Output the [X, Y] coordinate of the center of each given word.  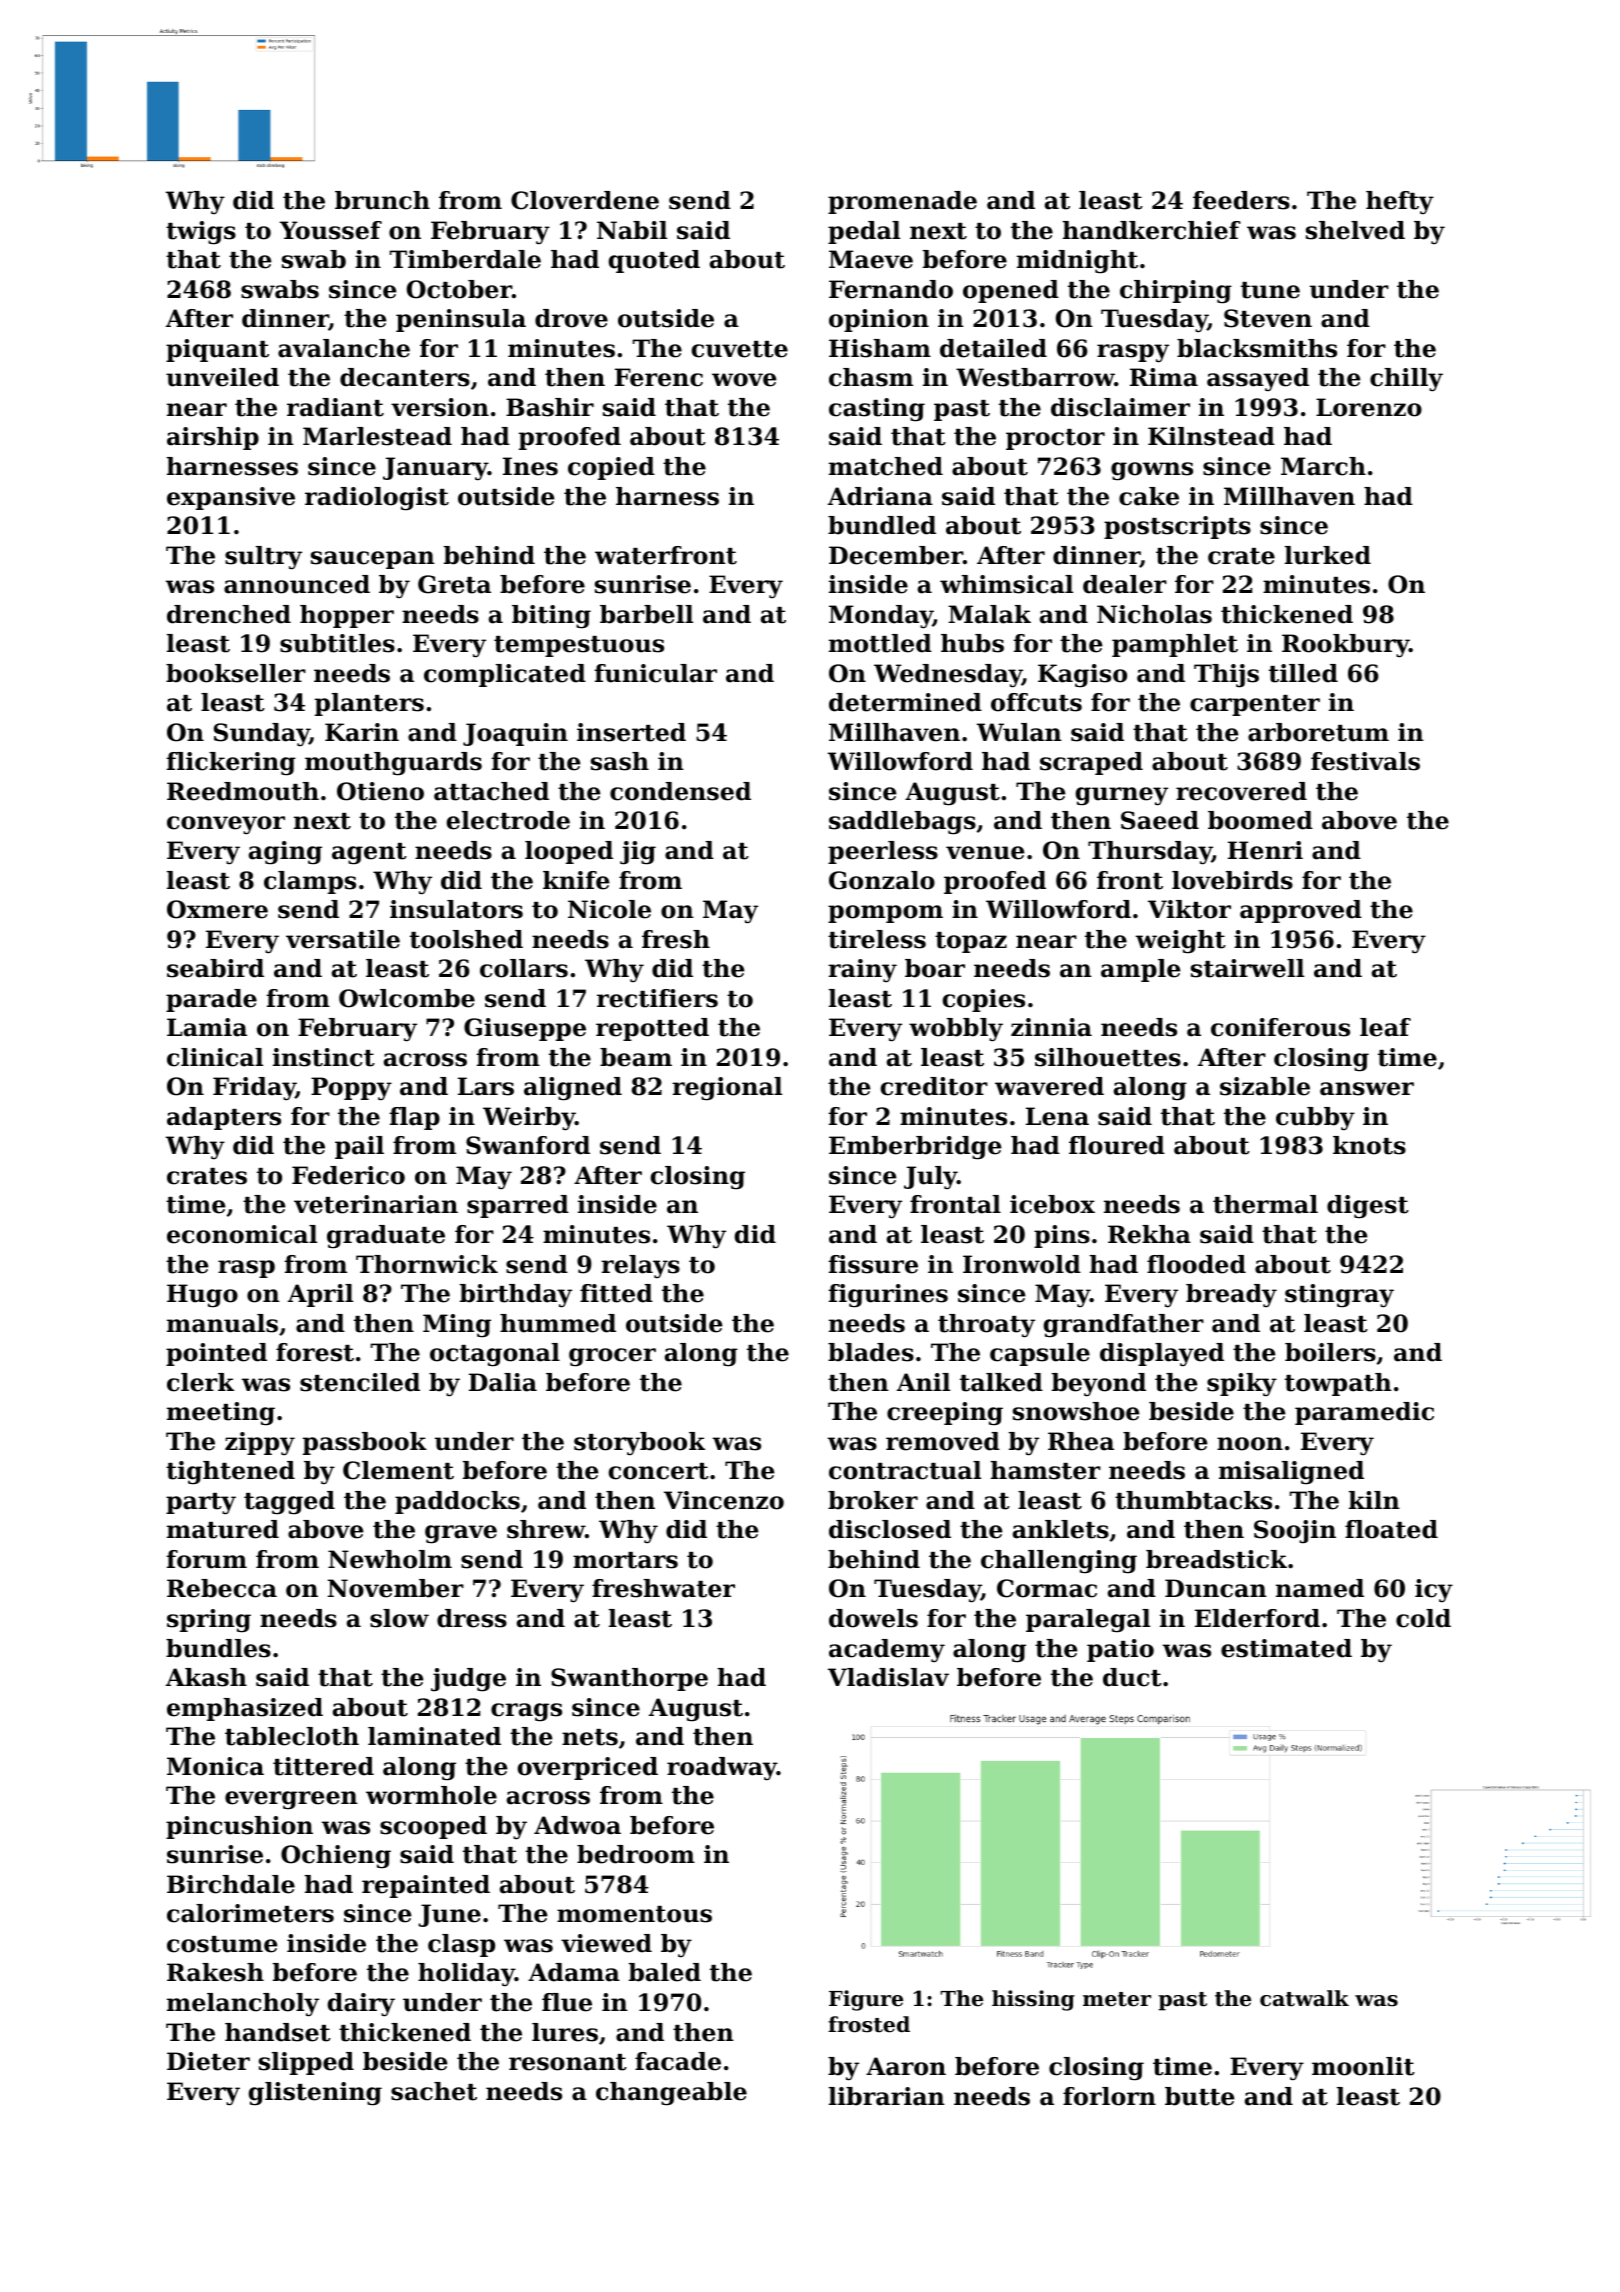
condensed [680, 791]
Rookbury [1345, 646]
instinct [324, 1057]
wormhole [431, 1795]
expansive [231, 498]
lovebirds [1232, 880]
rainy [862, 970]
